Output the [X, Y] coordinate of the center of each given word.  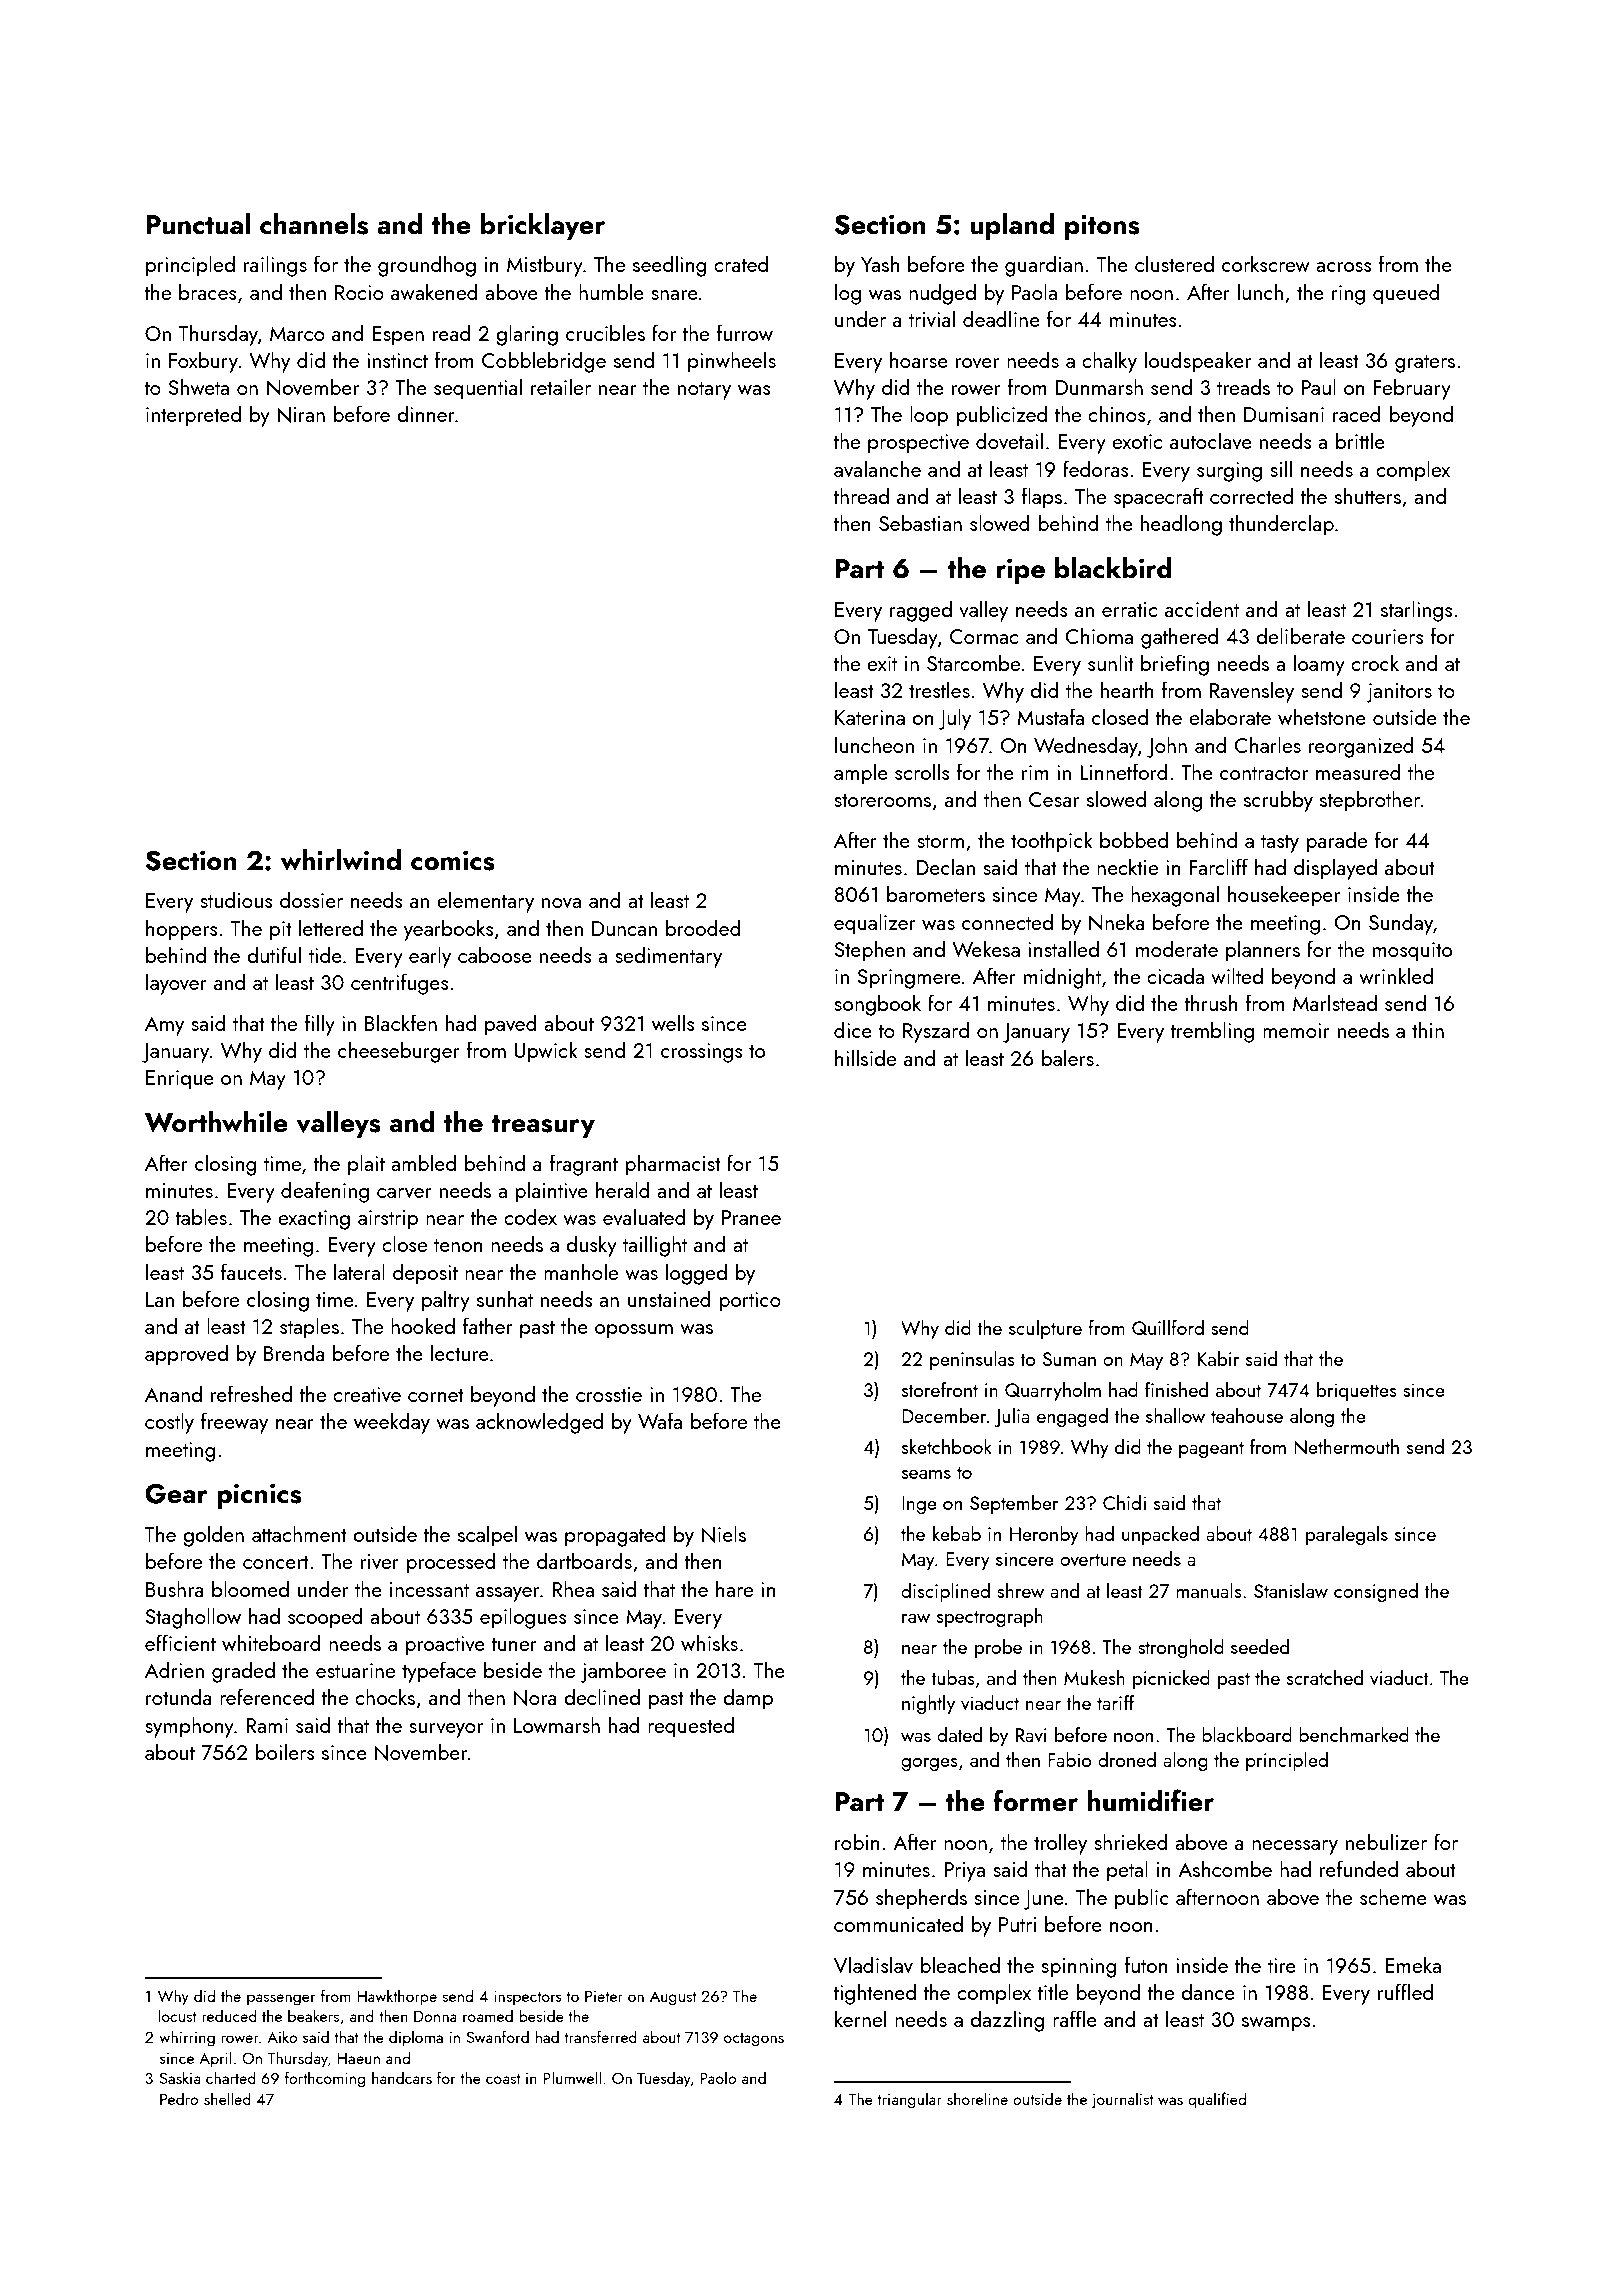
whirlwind [341, 860]
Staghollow [193, 1618]
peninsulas [972, 1360]
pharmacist [673, 1165]
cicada [1175, 975]
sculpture [1045, 1329]
